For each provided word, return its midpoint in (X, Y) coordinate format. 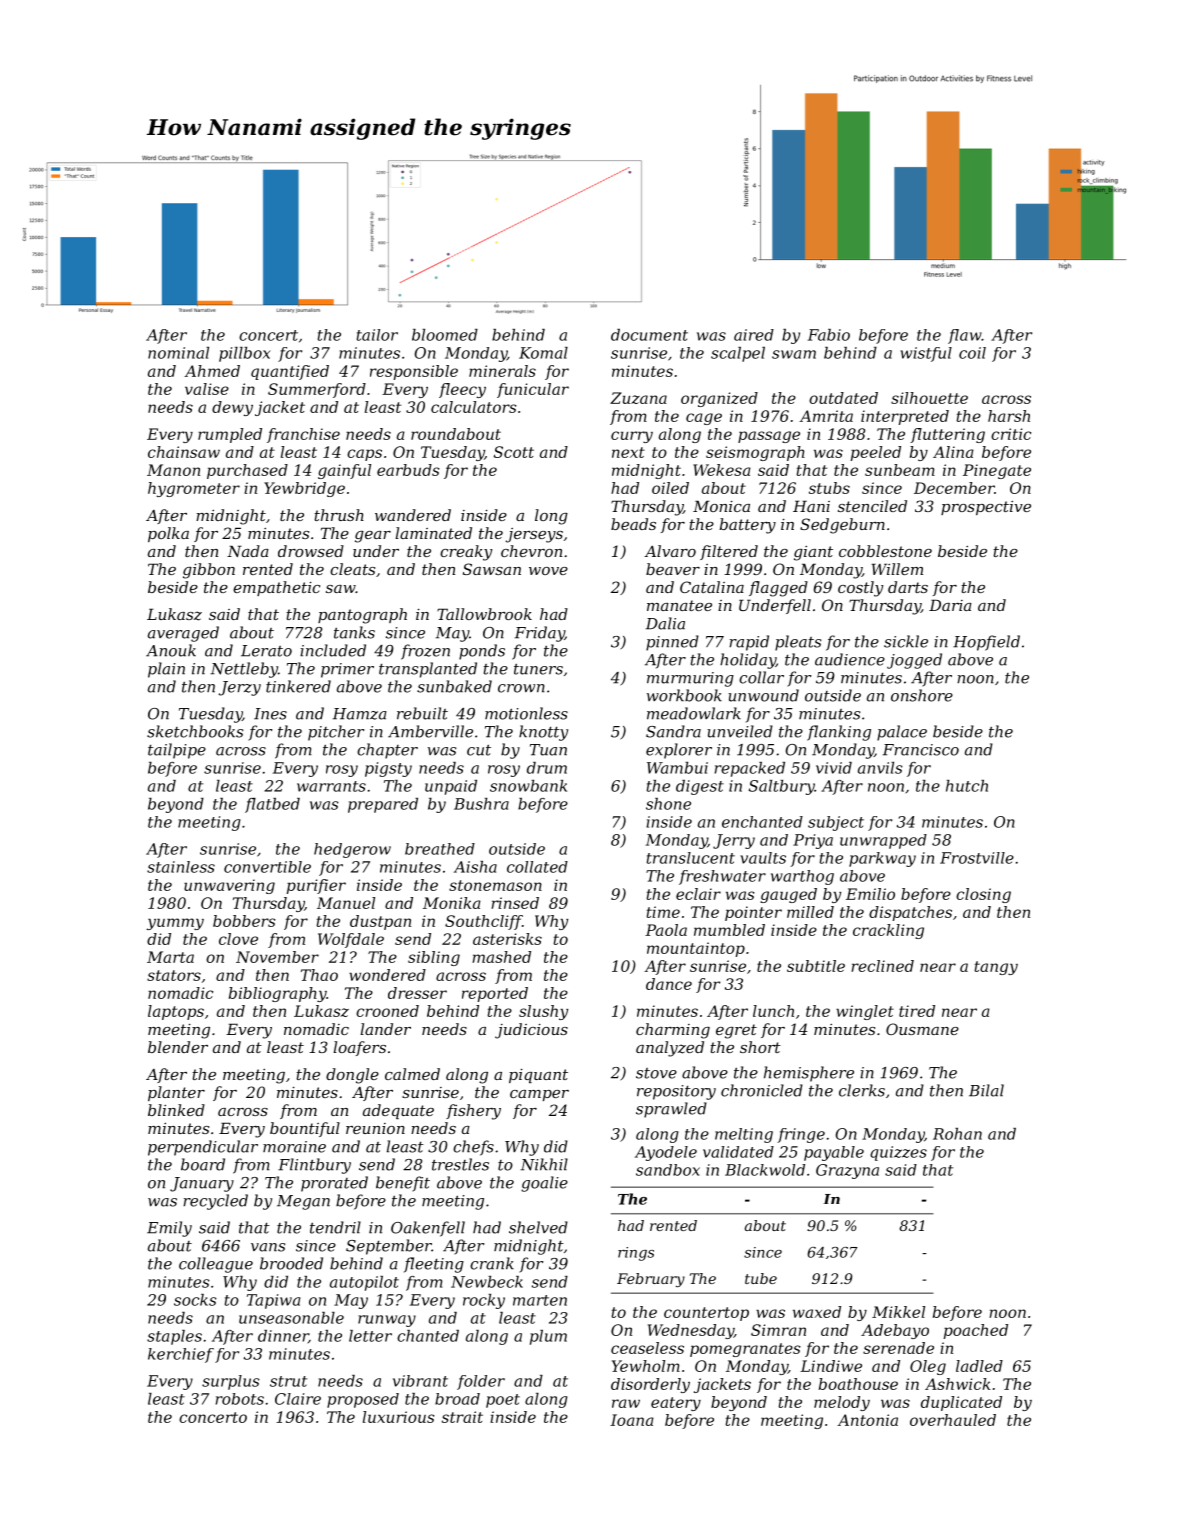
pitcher (336, 733)
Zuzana (638, 398)
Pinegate (997, 471)
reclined (882, 966)
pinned (672, 643)
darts (908, 587)
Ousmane (922, 1029)
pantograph (362, 616)
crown (521, 688)
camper (539, 1095)
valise (207, 389)
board (203, 1164)
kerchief (181, 1355)
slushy (543, 1012)
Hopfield (986, 643)
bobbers (244, 921)
